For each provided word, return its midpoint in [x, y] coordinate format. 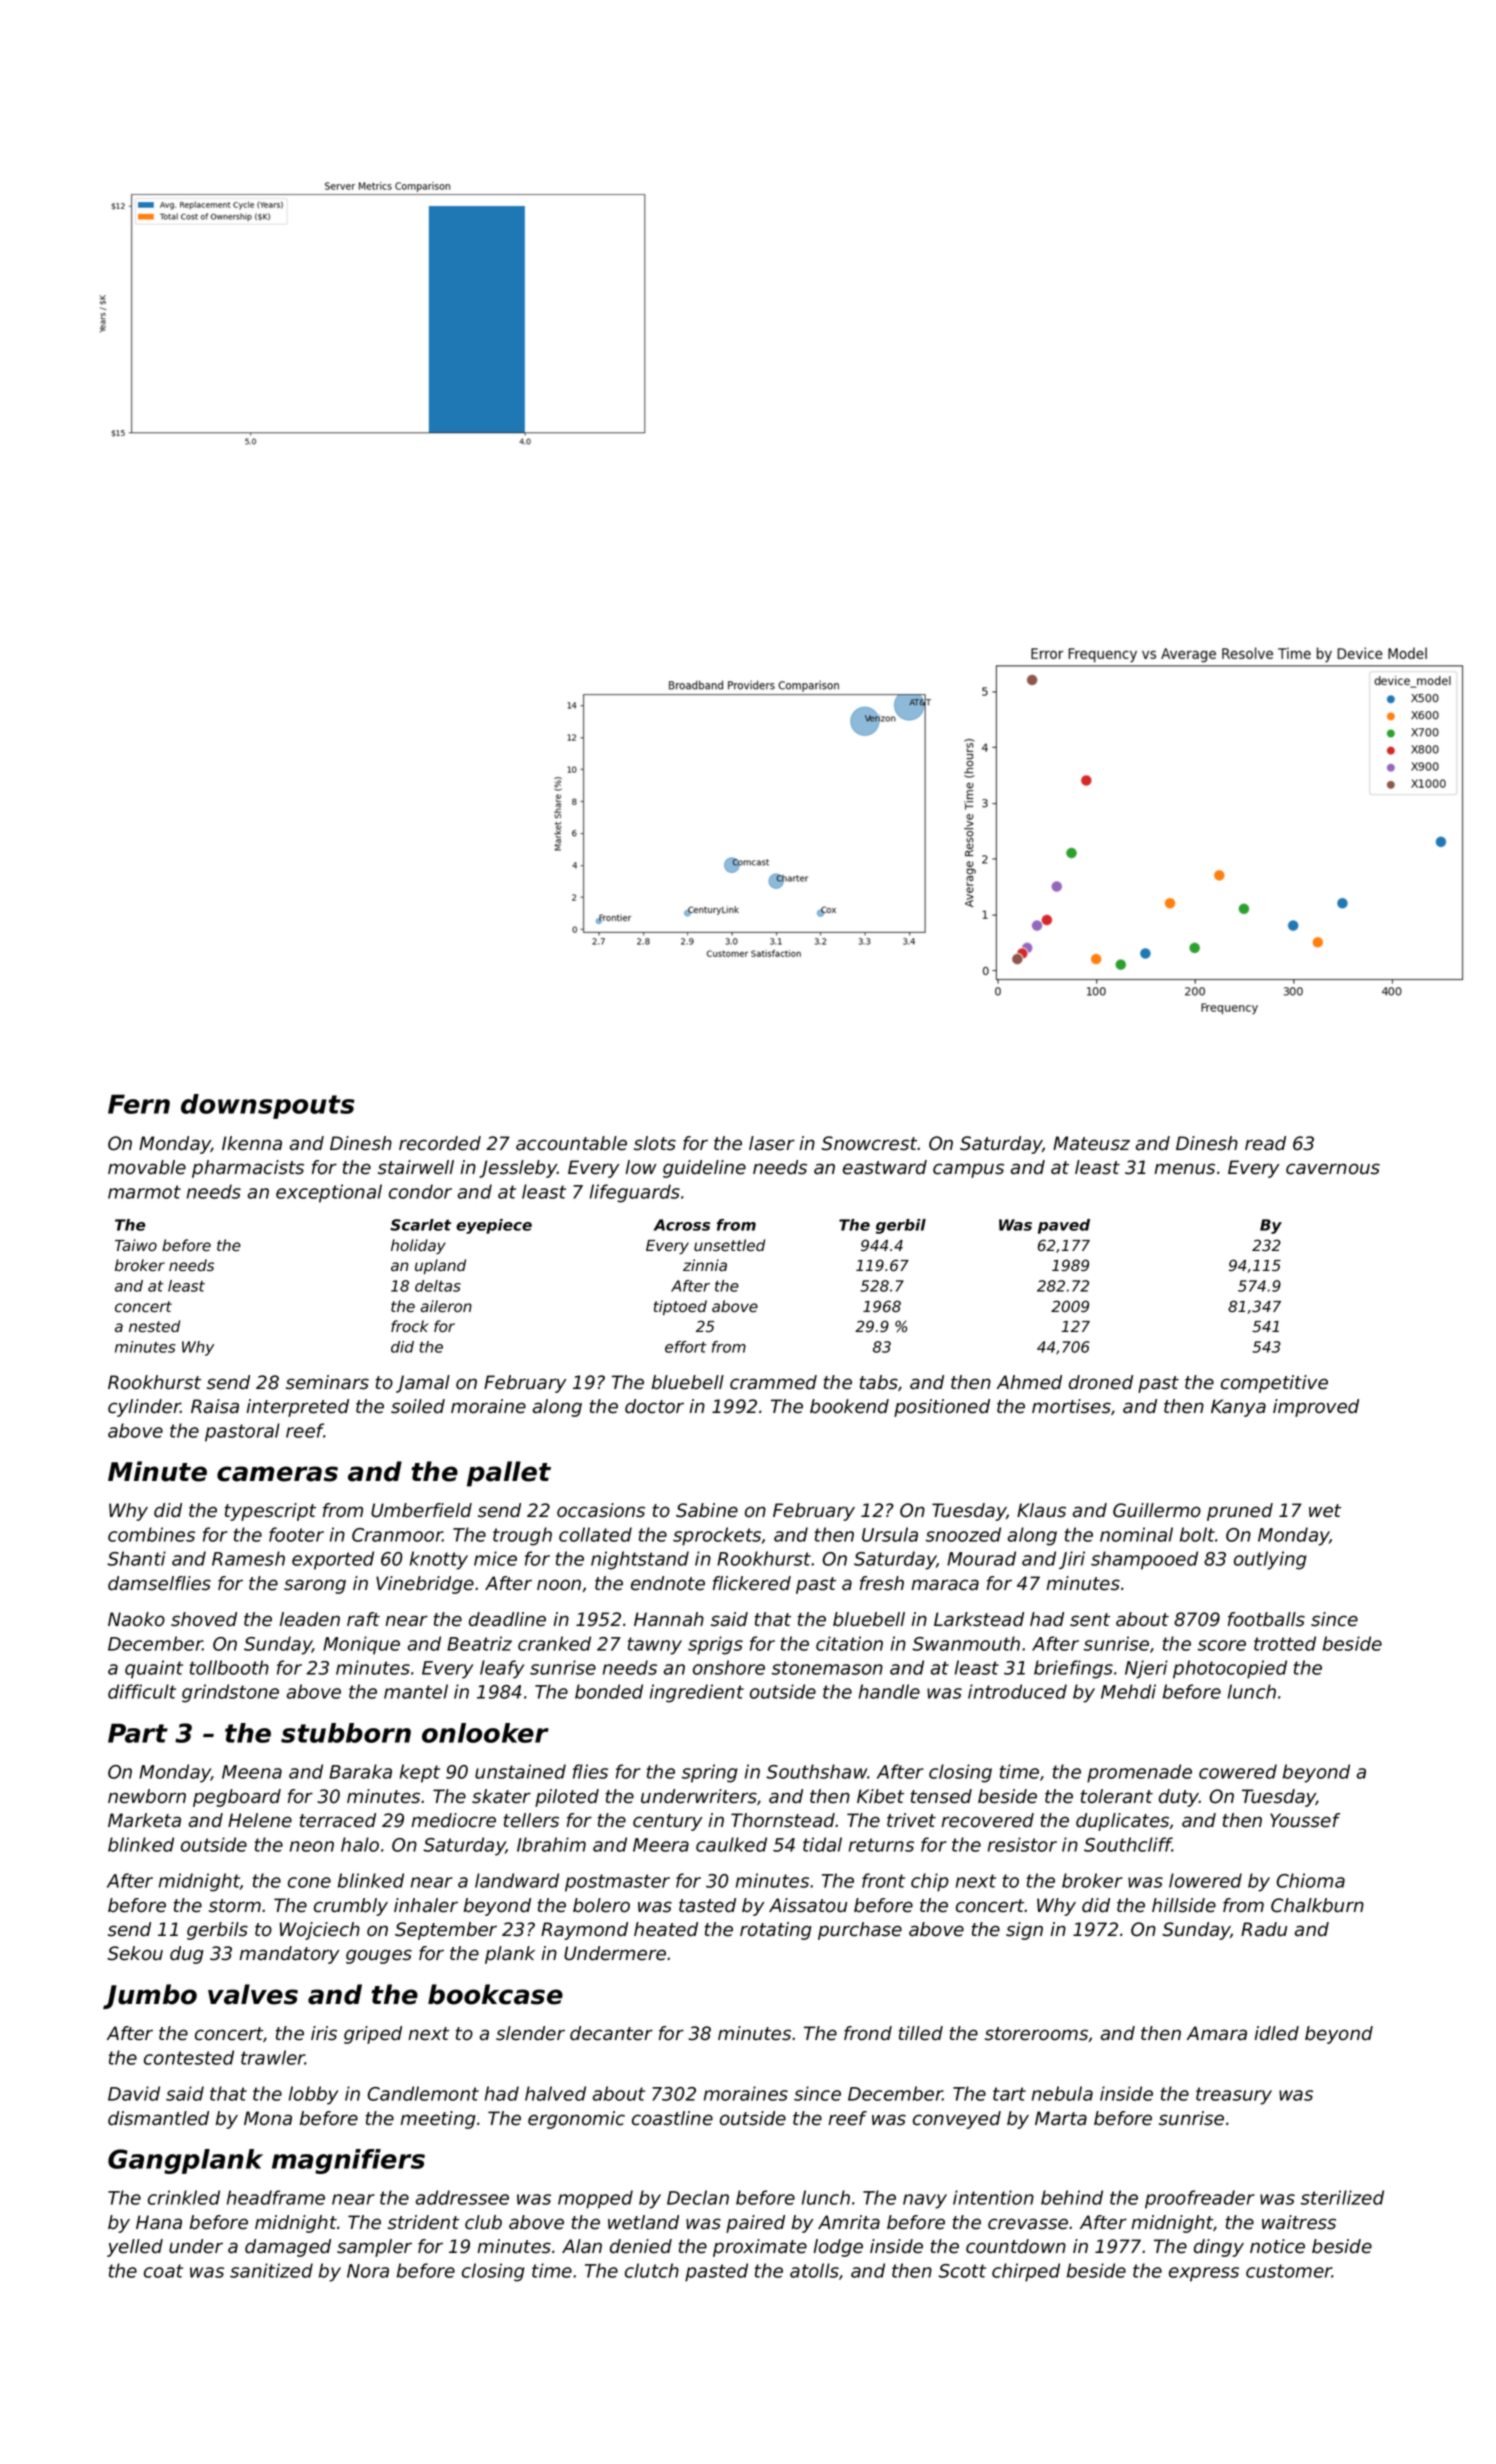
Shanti [136, 1558]
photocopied [1230, 1669]
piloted [567, 1798]
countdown [1016, 2246]
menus [1184, 1169]
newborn [147, 1796]
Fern [139, 1104]
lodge [838, 2248]
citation [849, 1643]
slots [655, 1143]
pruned [1240, 1512]
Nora [368, 2271]
